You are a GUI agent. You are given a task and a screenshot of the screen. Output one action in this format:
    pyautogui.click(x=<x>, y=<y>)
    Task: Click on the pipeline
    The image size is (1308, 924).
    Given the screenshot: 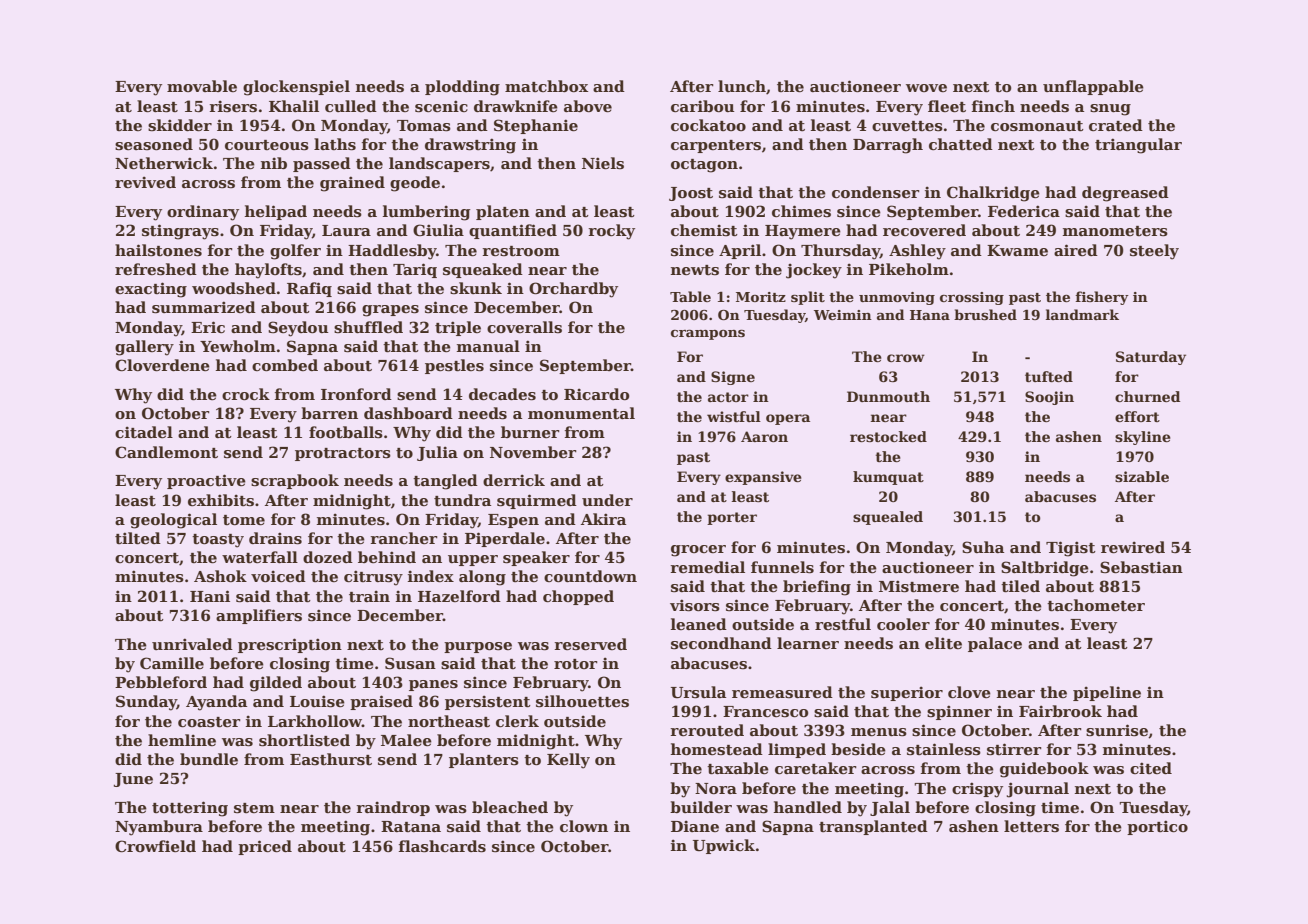 What is the action you would take?
    pyautogui.click(x=1107, y=693)
